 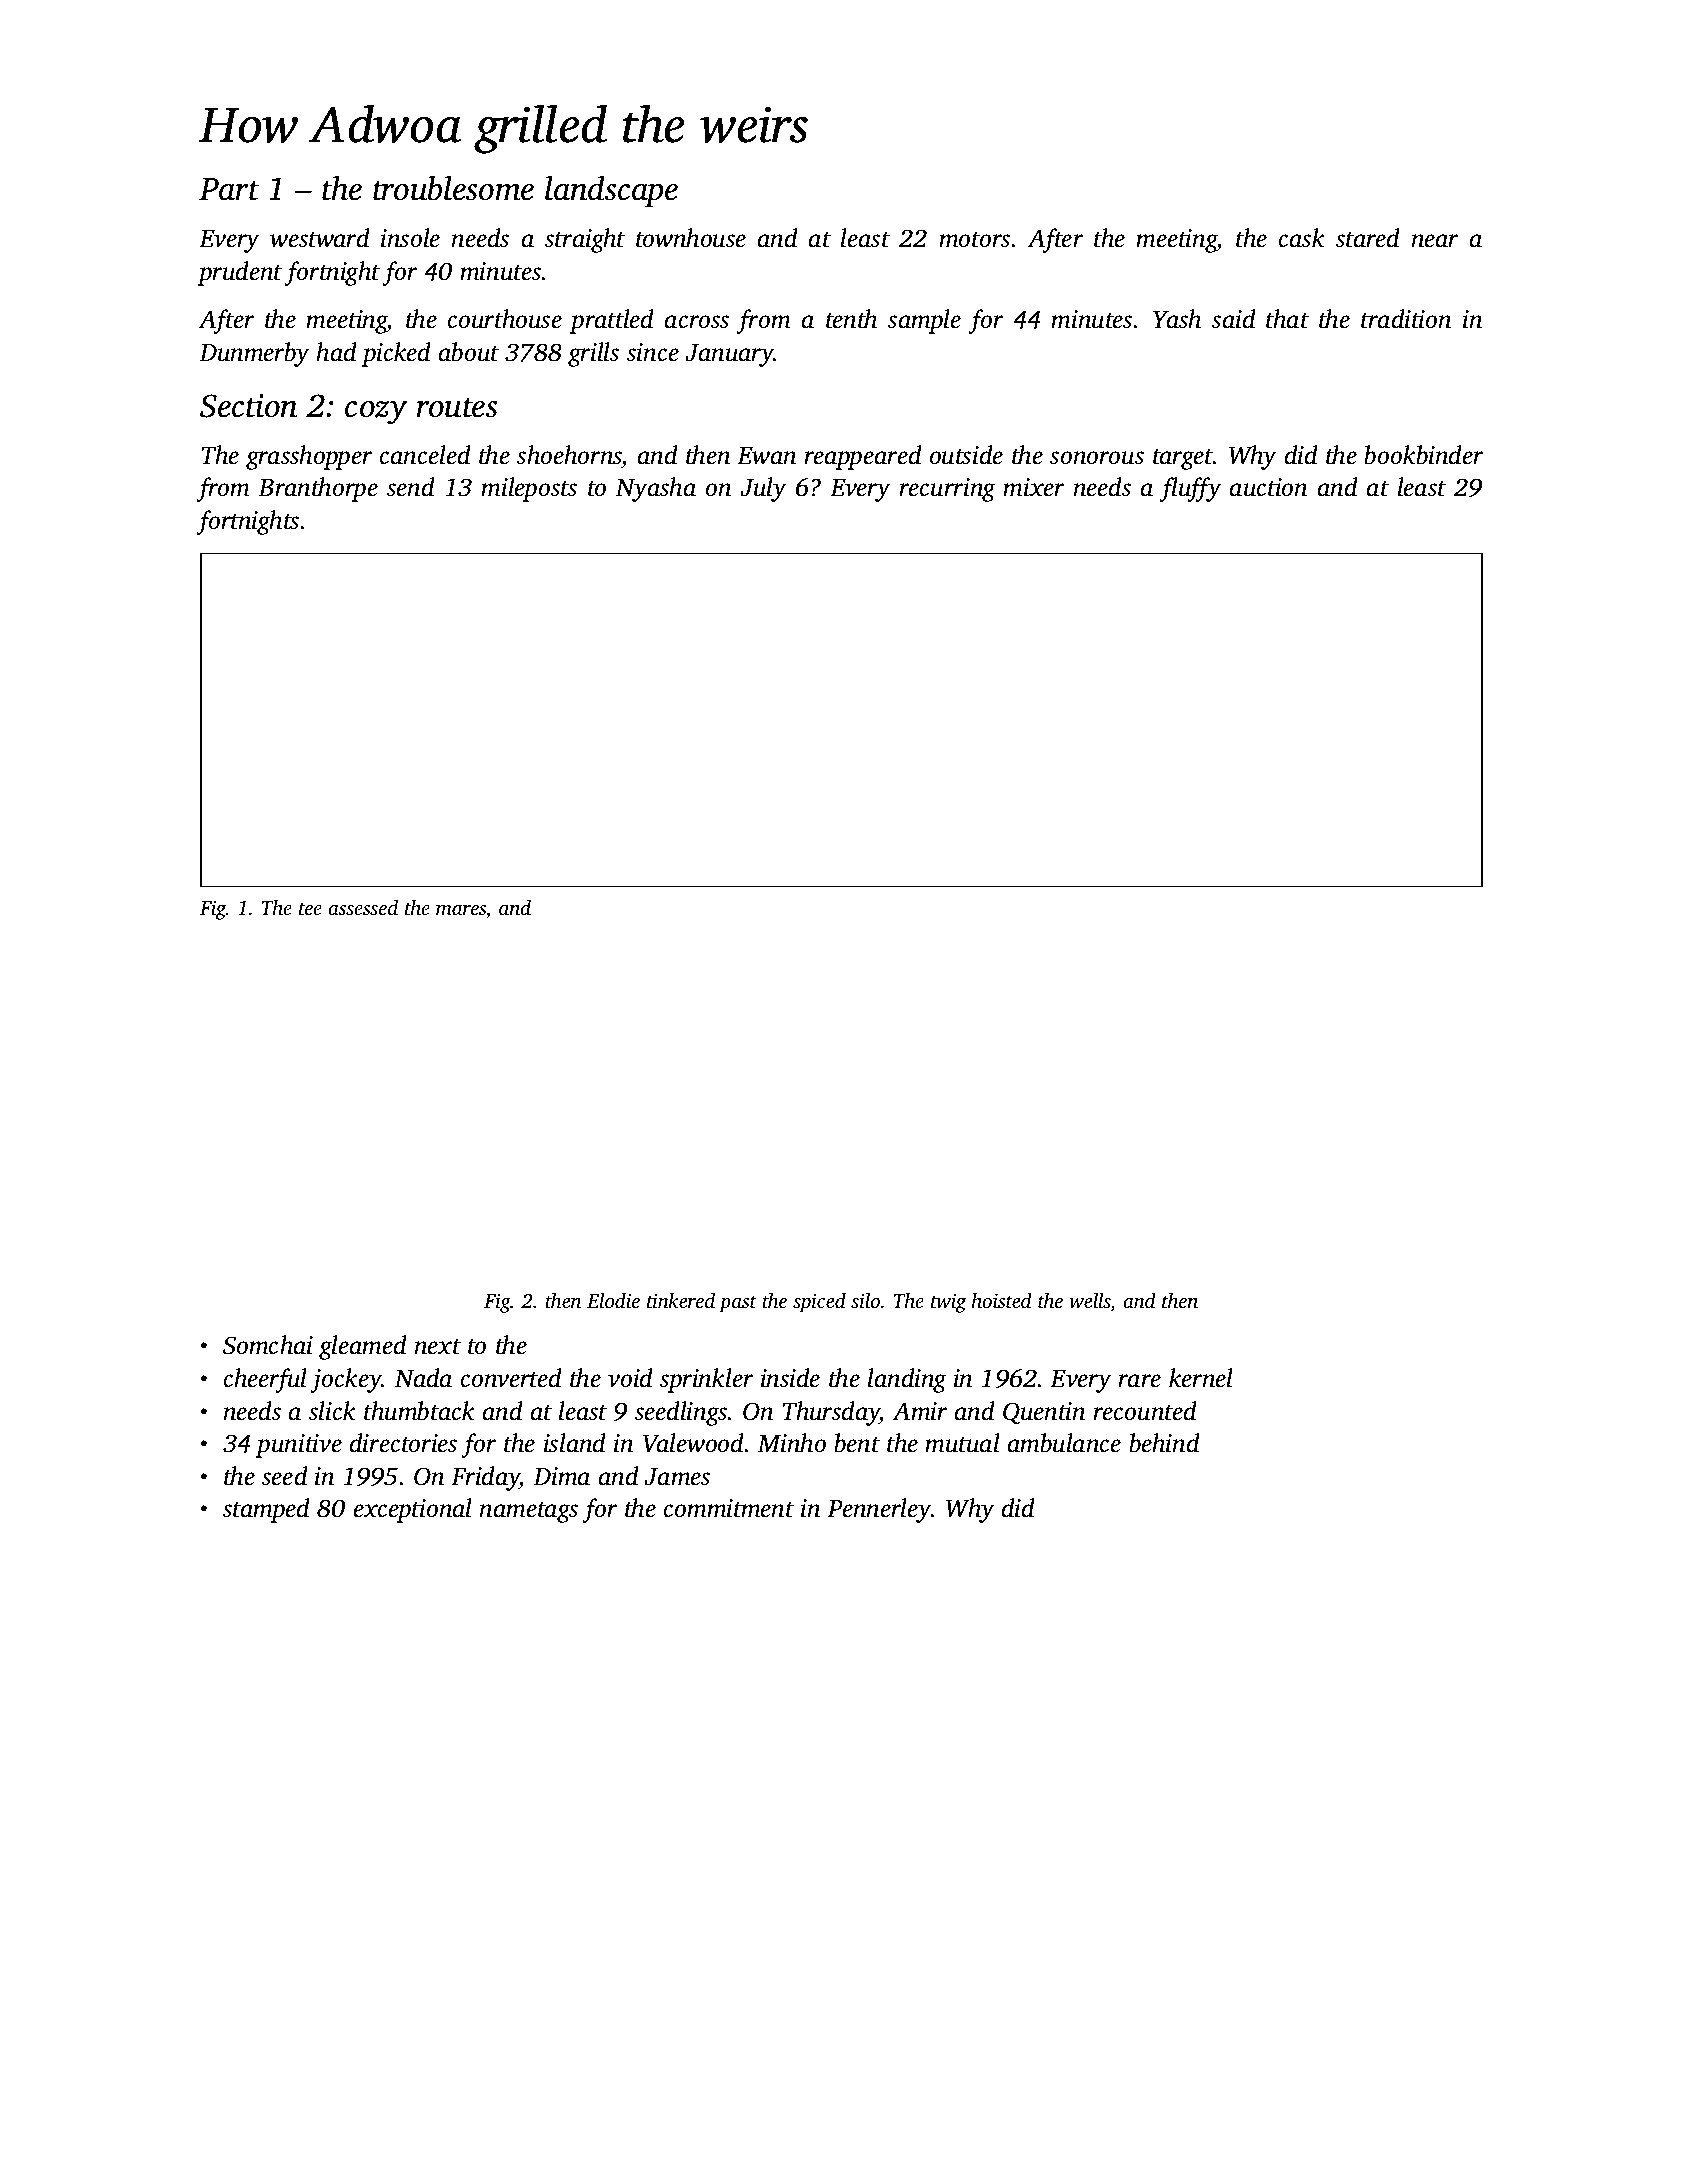 I want to click on assessed, so click(x=363, y=907).
